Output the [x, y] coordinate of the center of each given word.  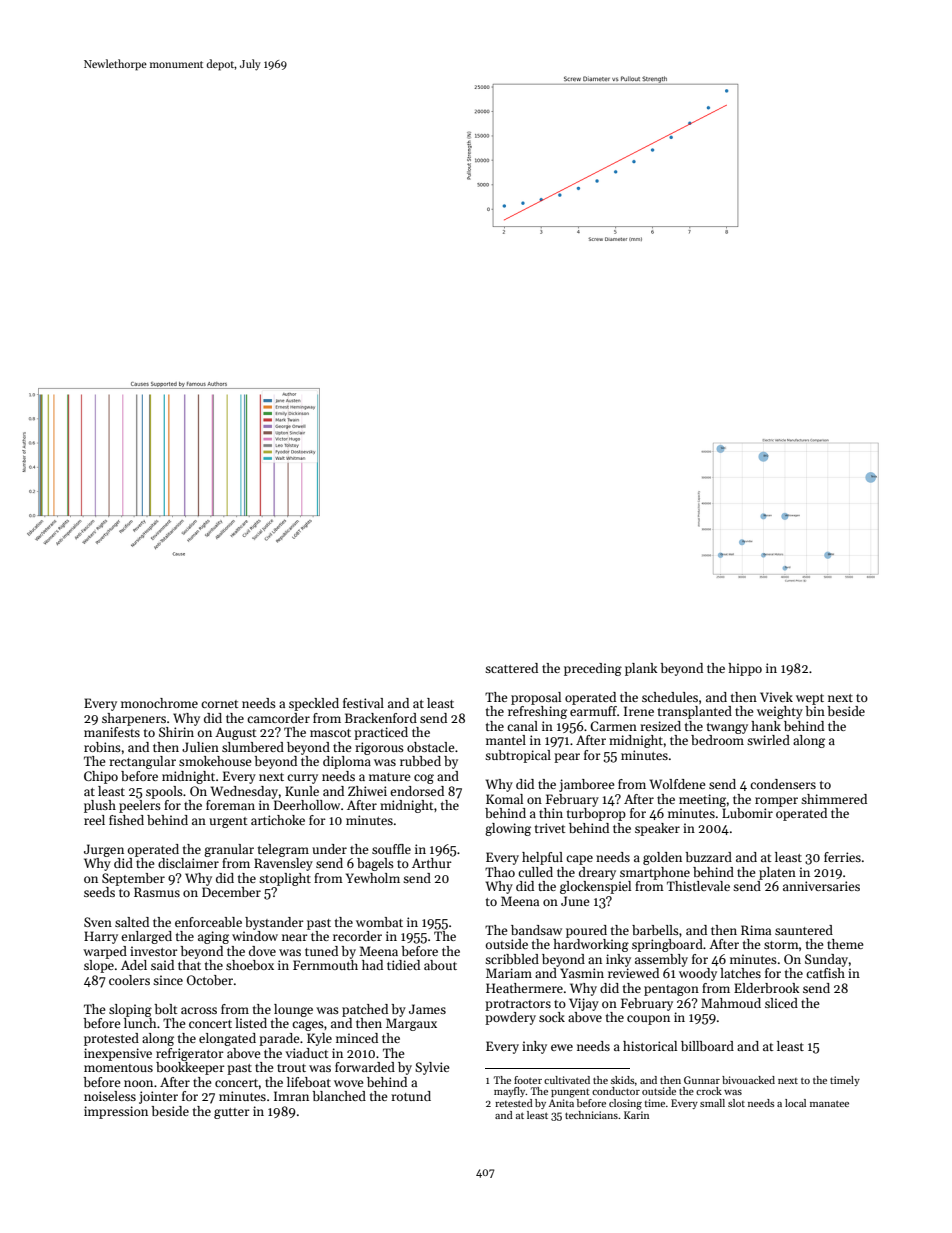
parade [279, 1039]
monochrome [159, 703]
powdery [510, 1018]
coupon [648, 1020]
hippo [745, 669]
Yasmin [582, 973]
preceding [593, 669]
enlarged [146, 937]
